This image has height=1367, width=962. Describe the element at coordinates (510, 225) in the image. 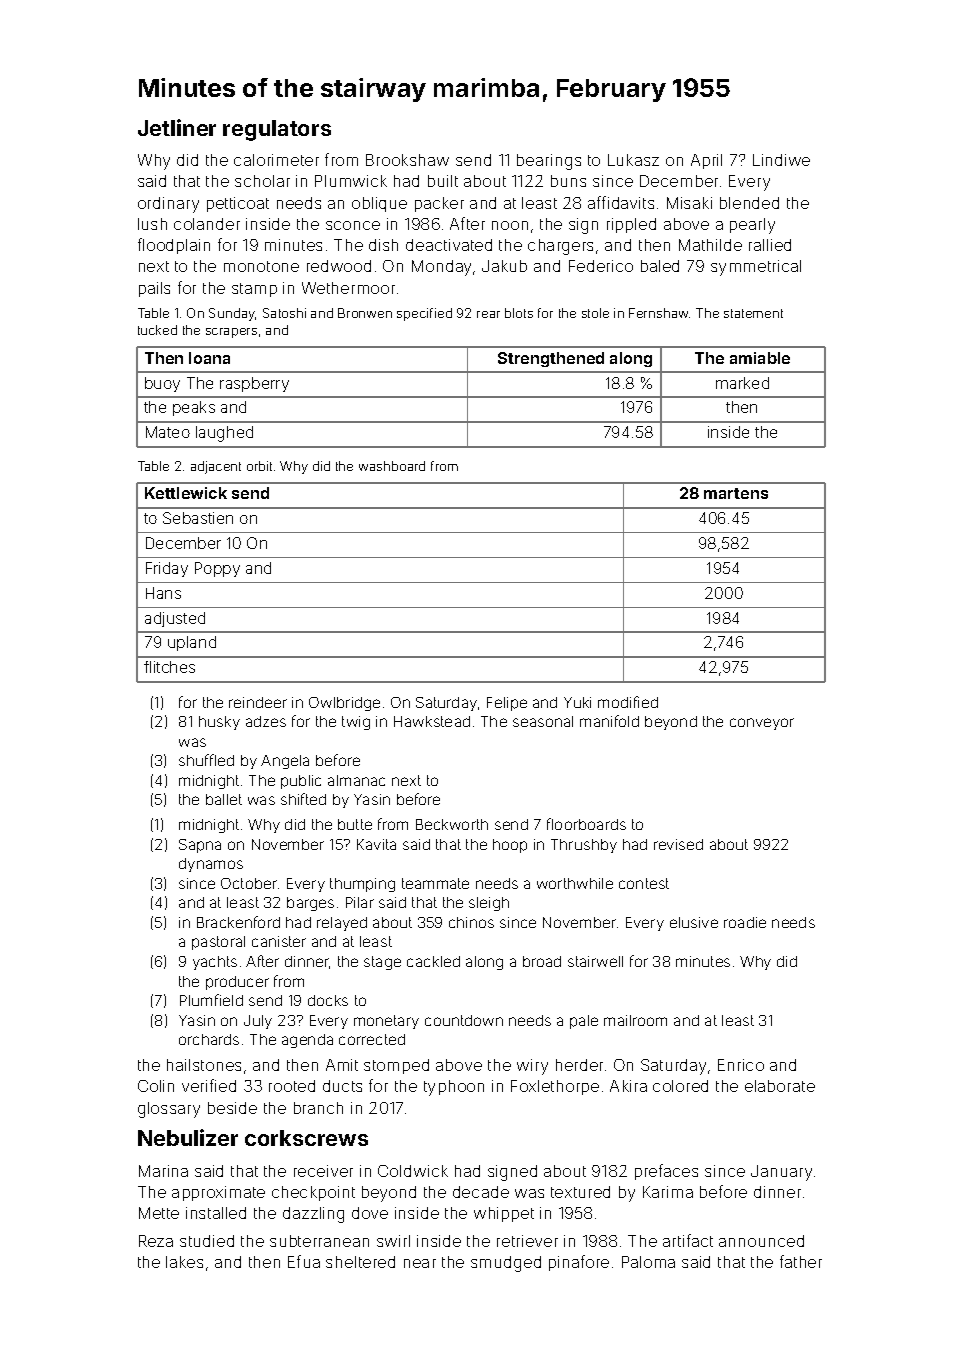

I see `noon` at that location.
